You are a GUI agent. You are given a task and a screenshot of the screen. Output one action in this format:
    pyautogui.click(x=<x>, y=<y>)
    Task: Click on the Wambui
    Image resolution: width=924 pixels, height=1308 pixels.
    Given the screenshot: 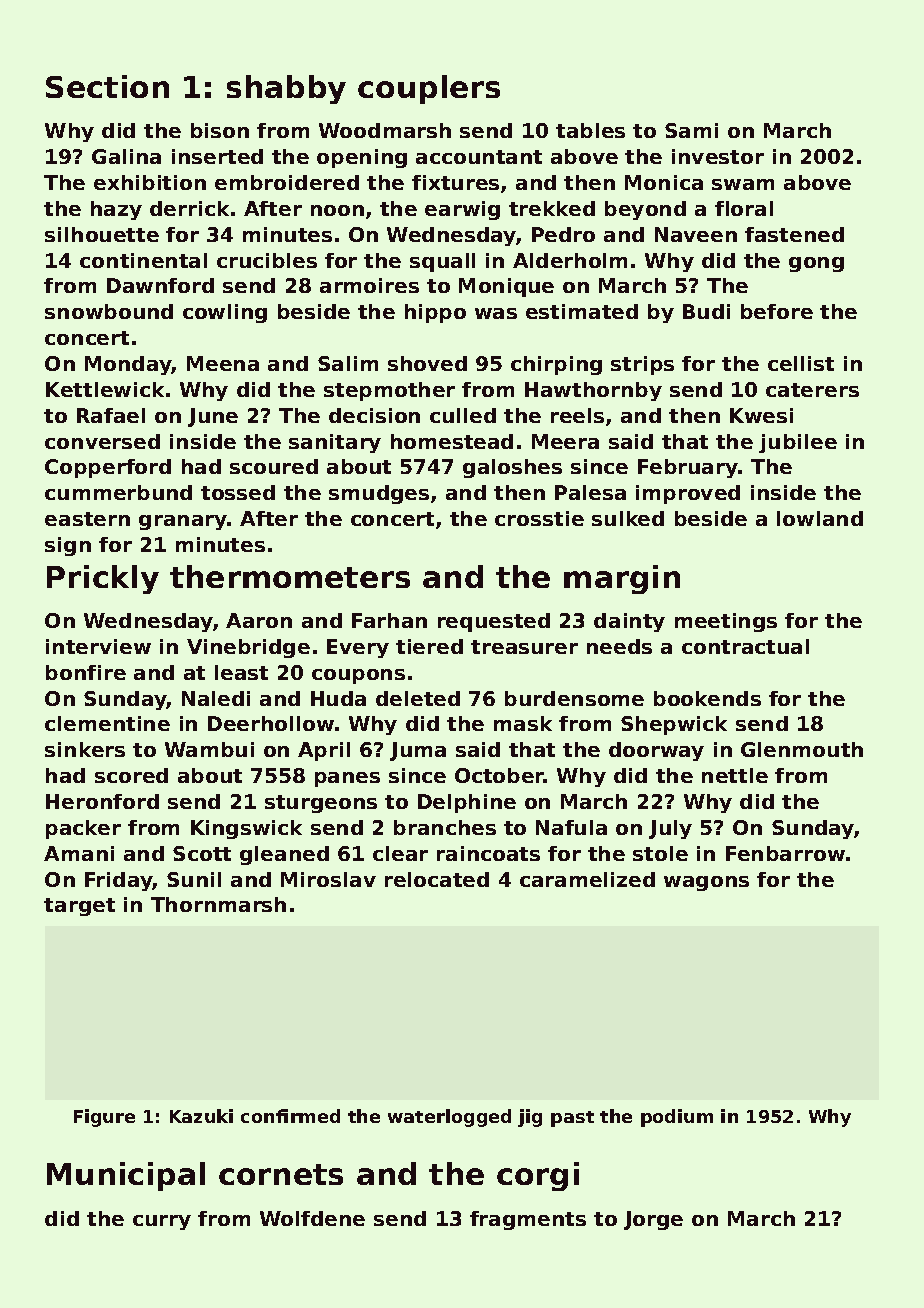 What is the action you would take?
    pyautogui.click(x=209, y=749)
